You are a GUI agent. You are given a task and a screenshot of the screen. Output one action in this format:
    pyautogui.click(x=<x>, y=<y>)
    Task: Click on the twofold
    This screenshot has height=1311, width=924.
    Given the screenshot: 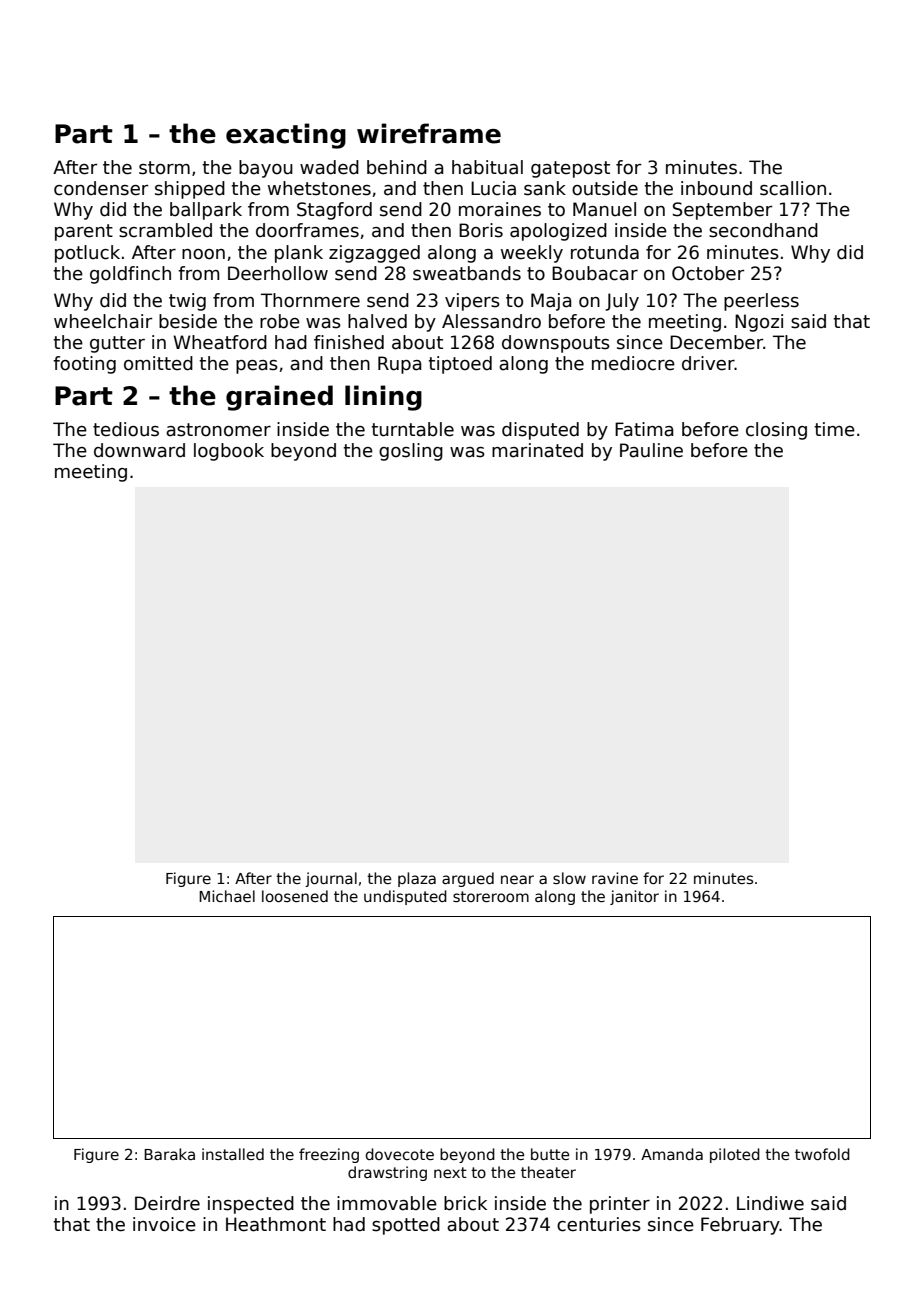 What is the action you would take?
    pyautogui.click(x=822, y=1154)
